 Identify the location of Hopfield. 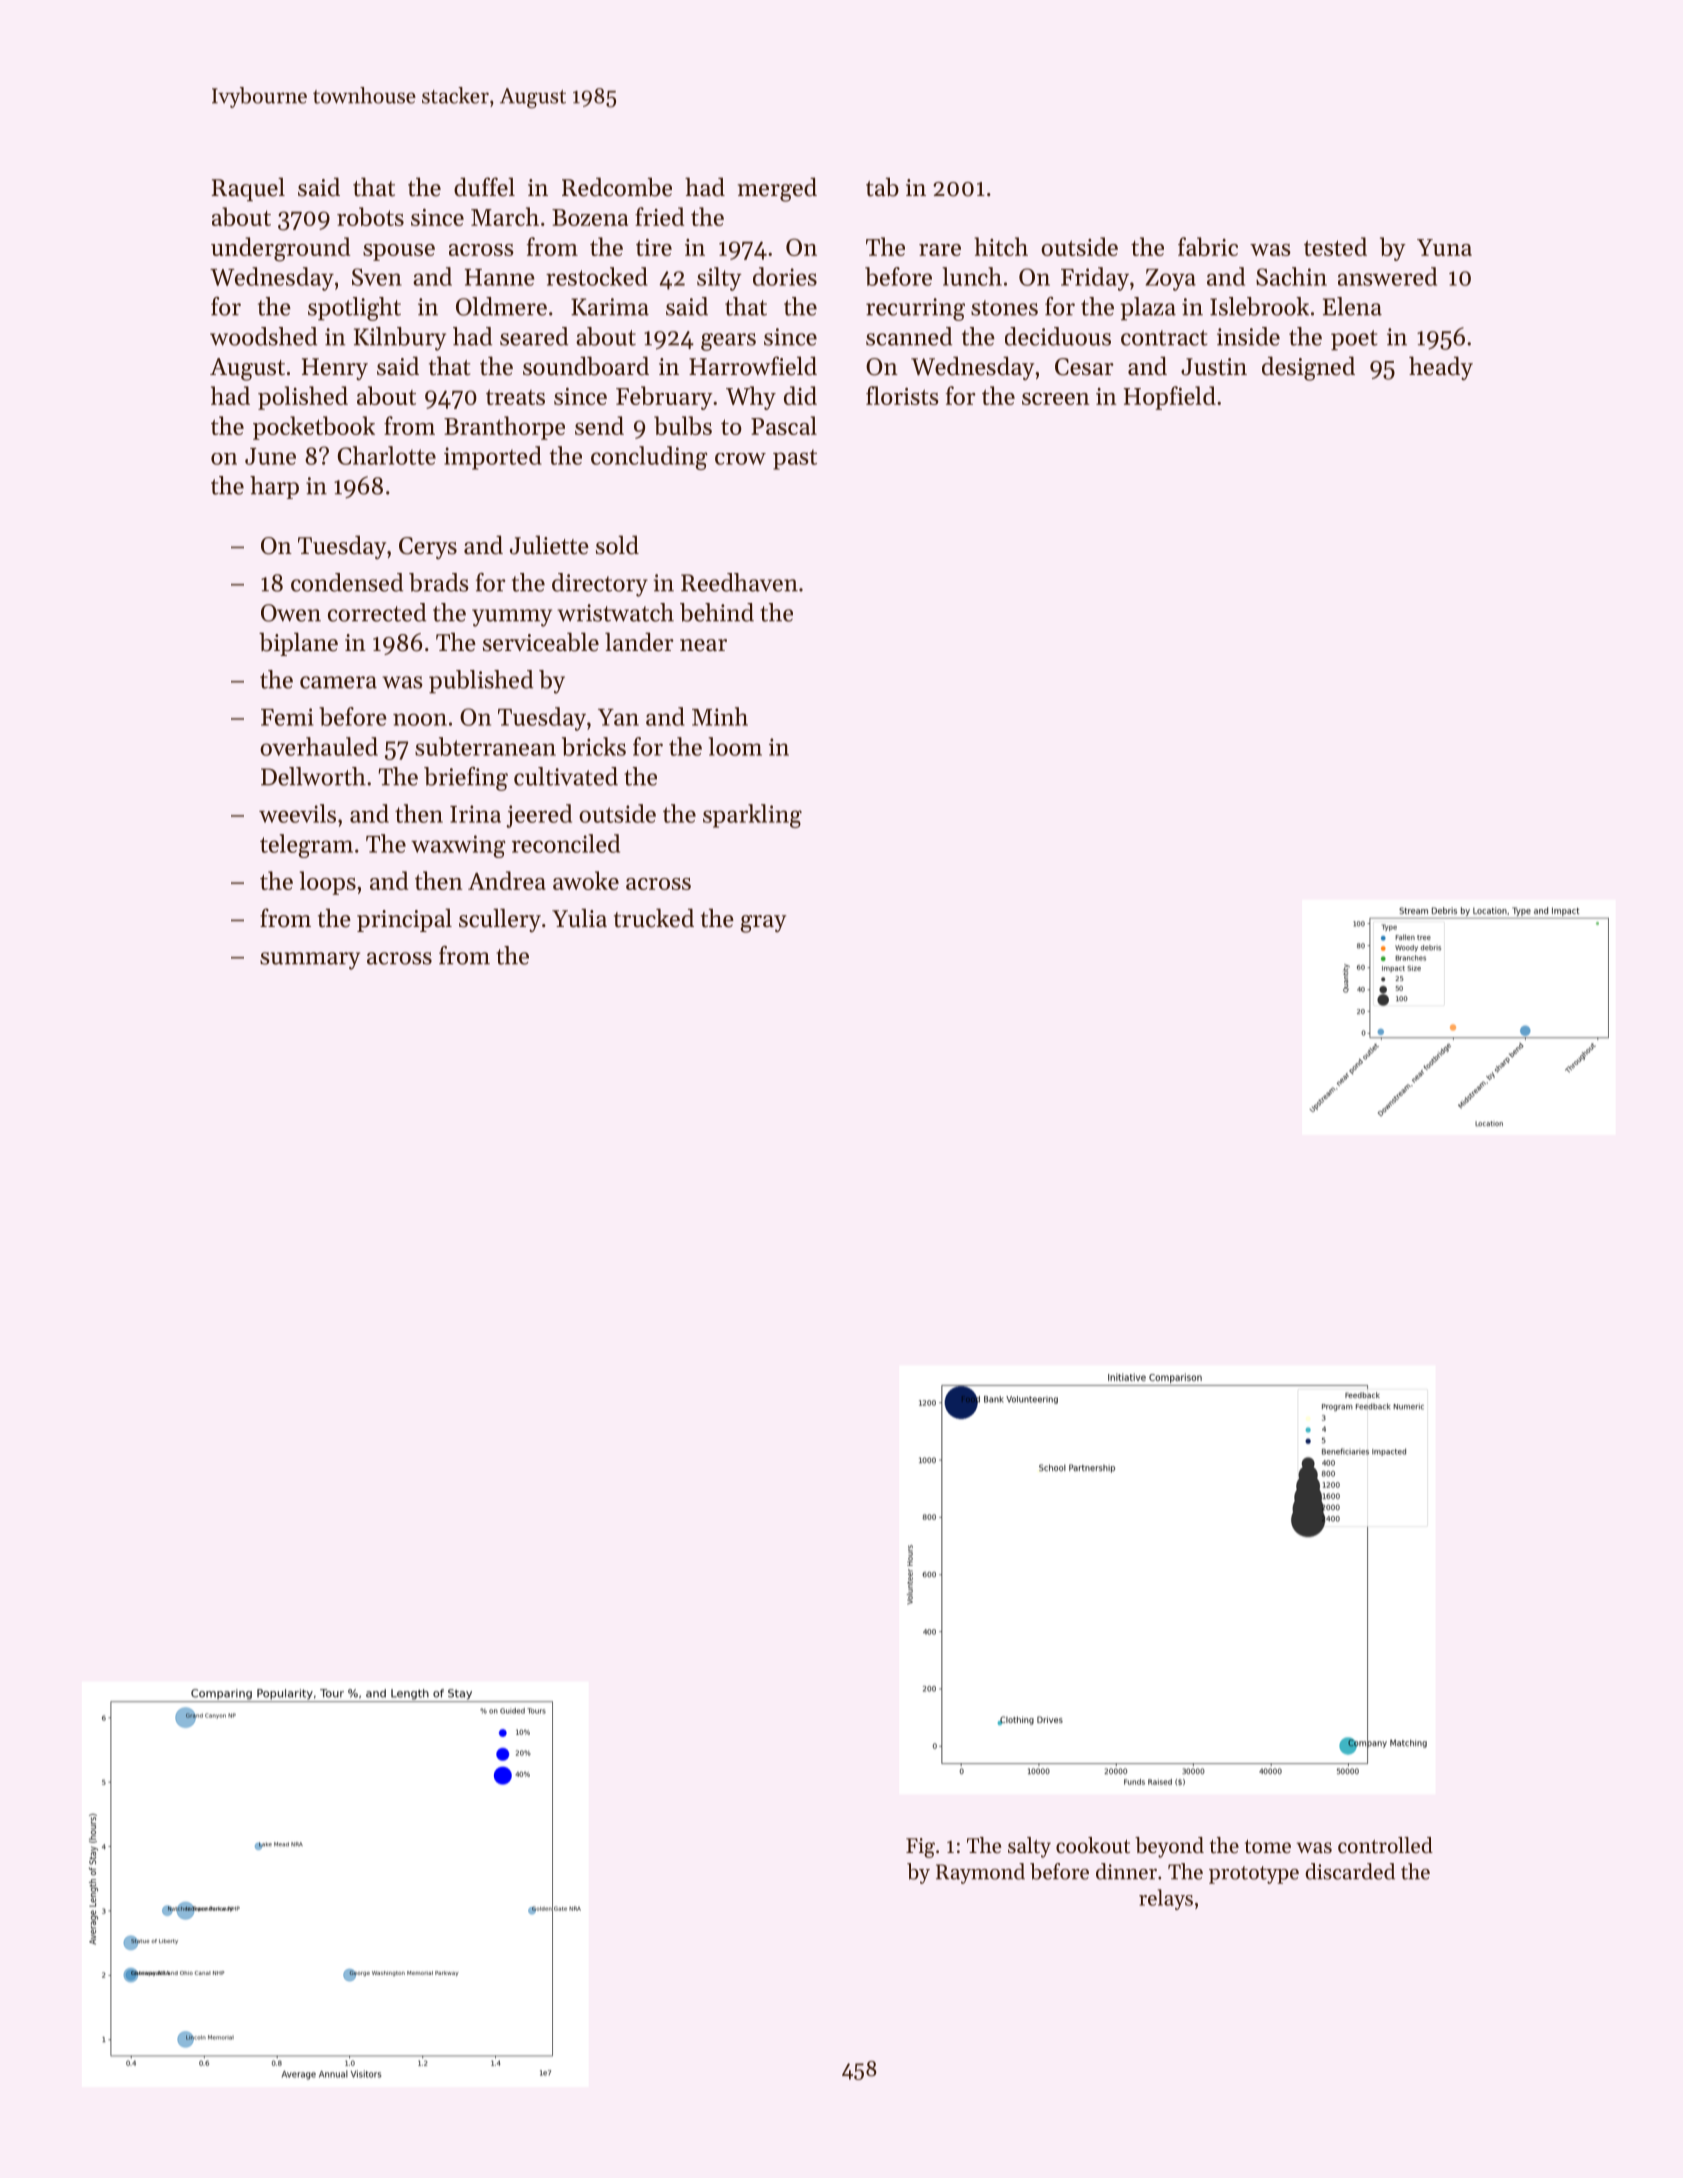
(1169, 398).
